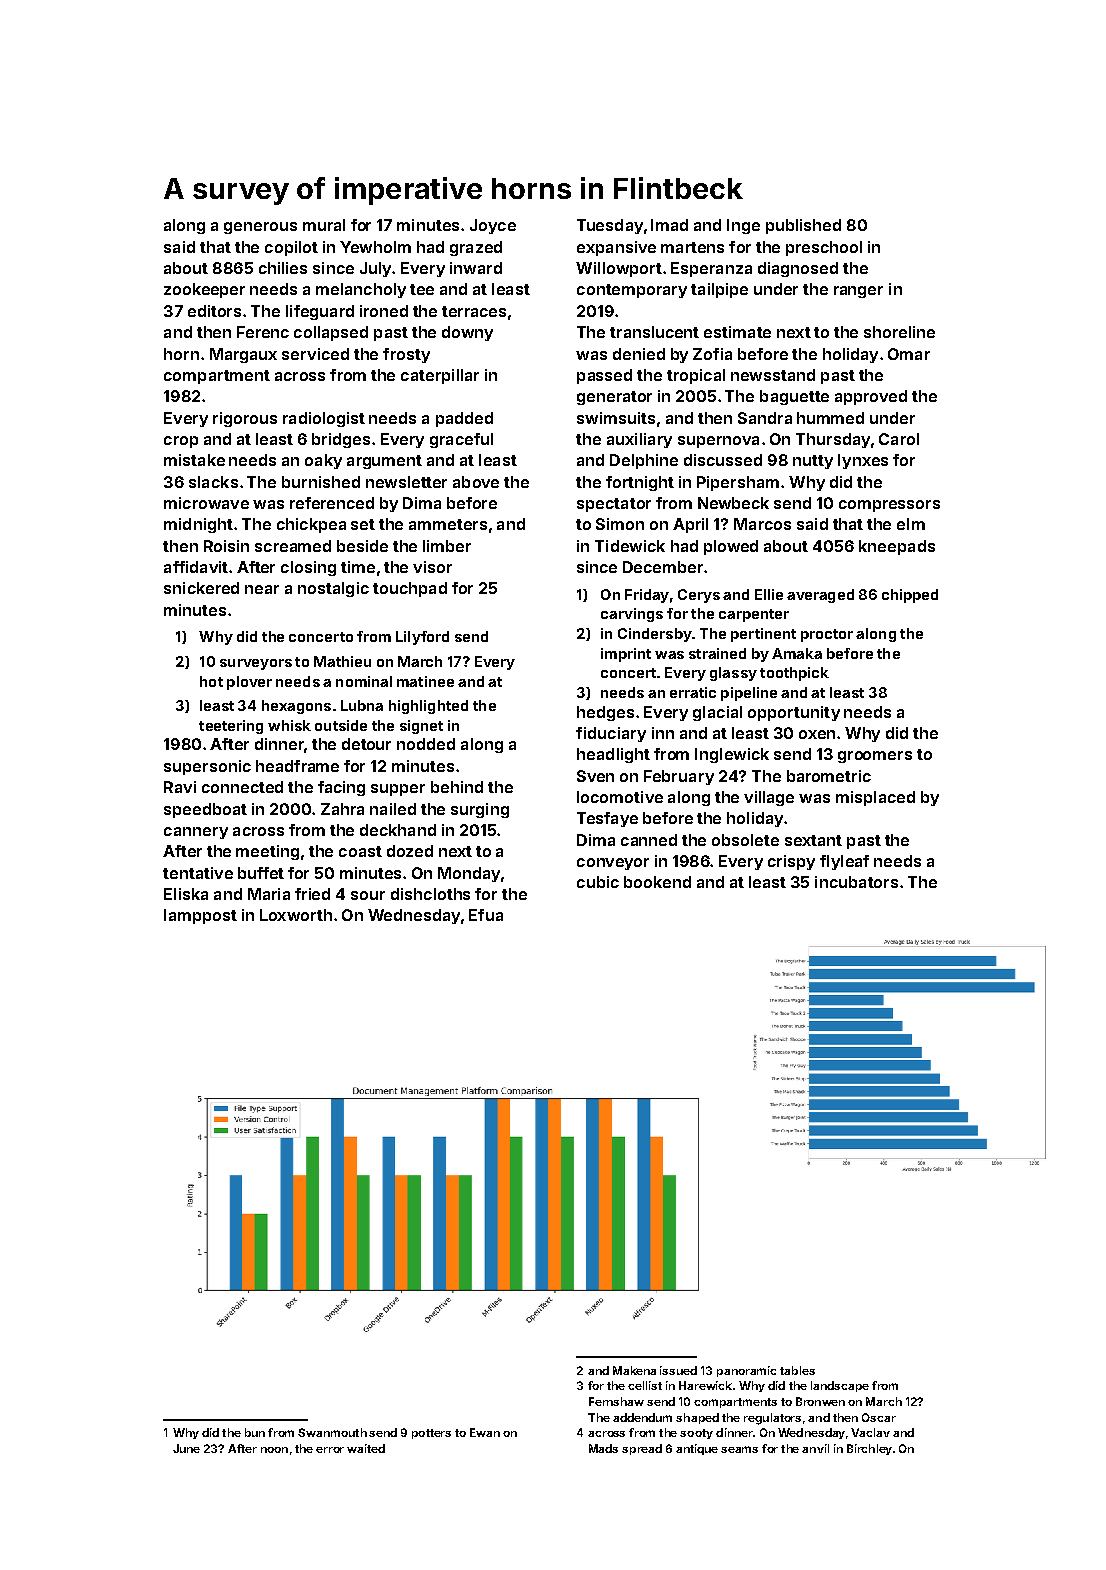 This screenshot has width=1106, height=1570. What do you see at coordinates (743, 226) in the screenshot?
I see `Inge` at bounding box center [743, 226].
